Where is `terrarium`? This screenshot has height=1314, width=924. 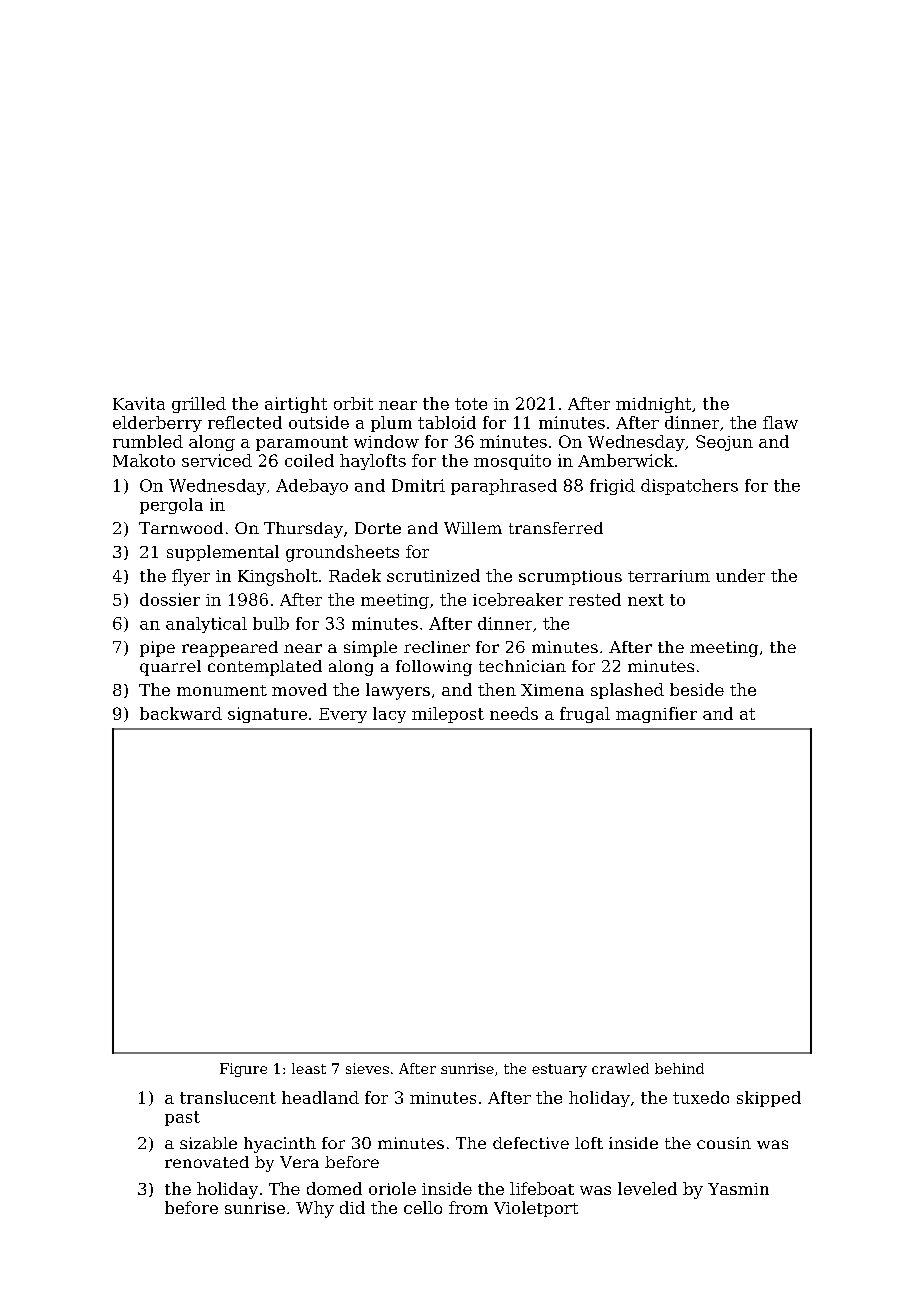
terrarium is located at coordinates (669, 576).
